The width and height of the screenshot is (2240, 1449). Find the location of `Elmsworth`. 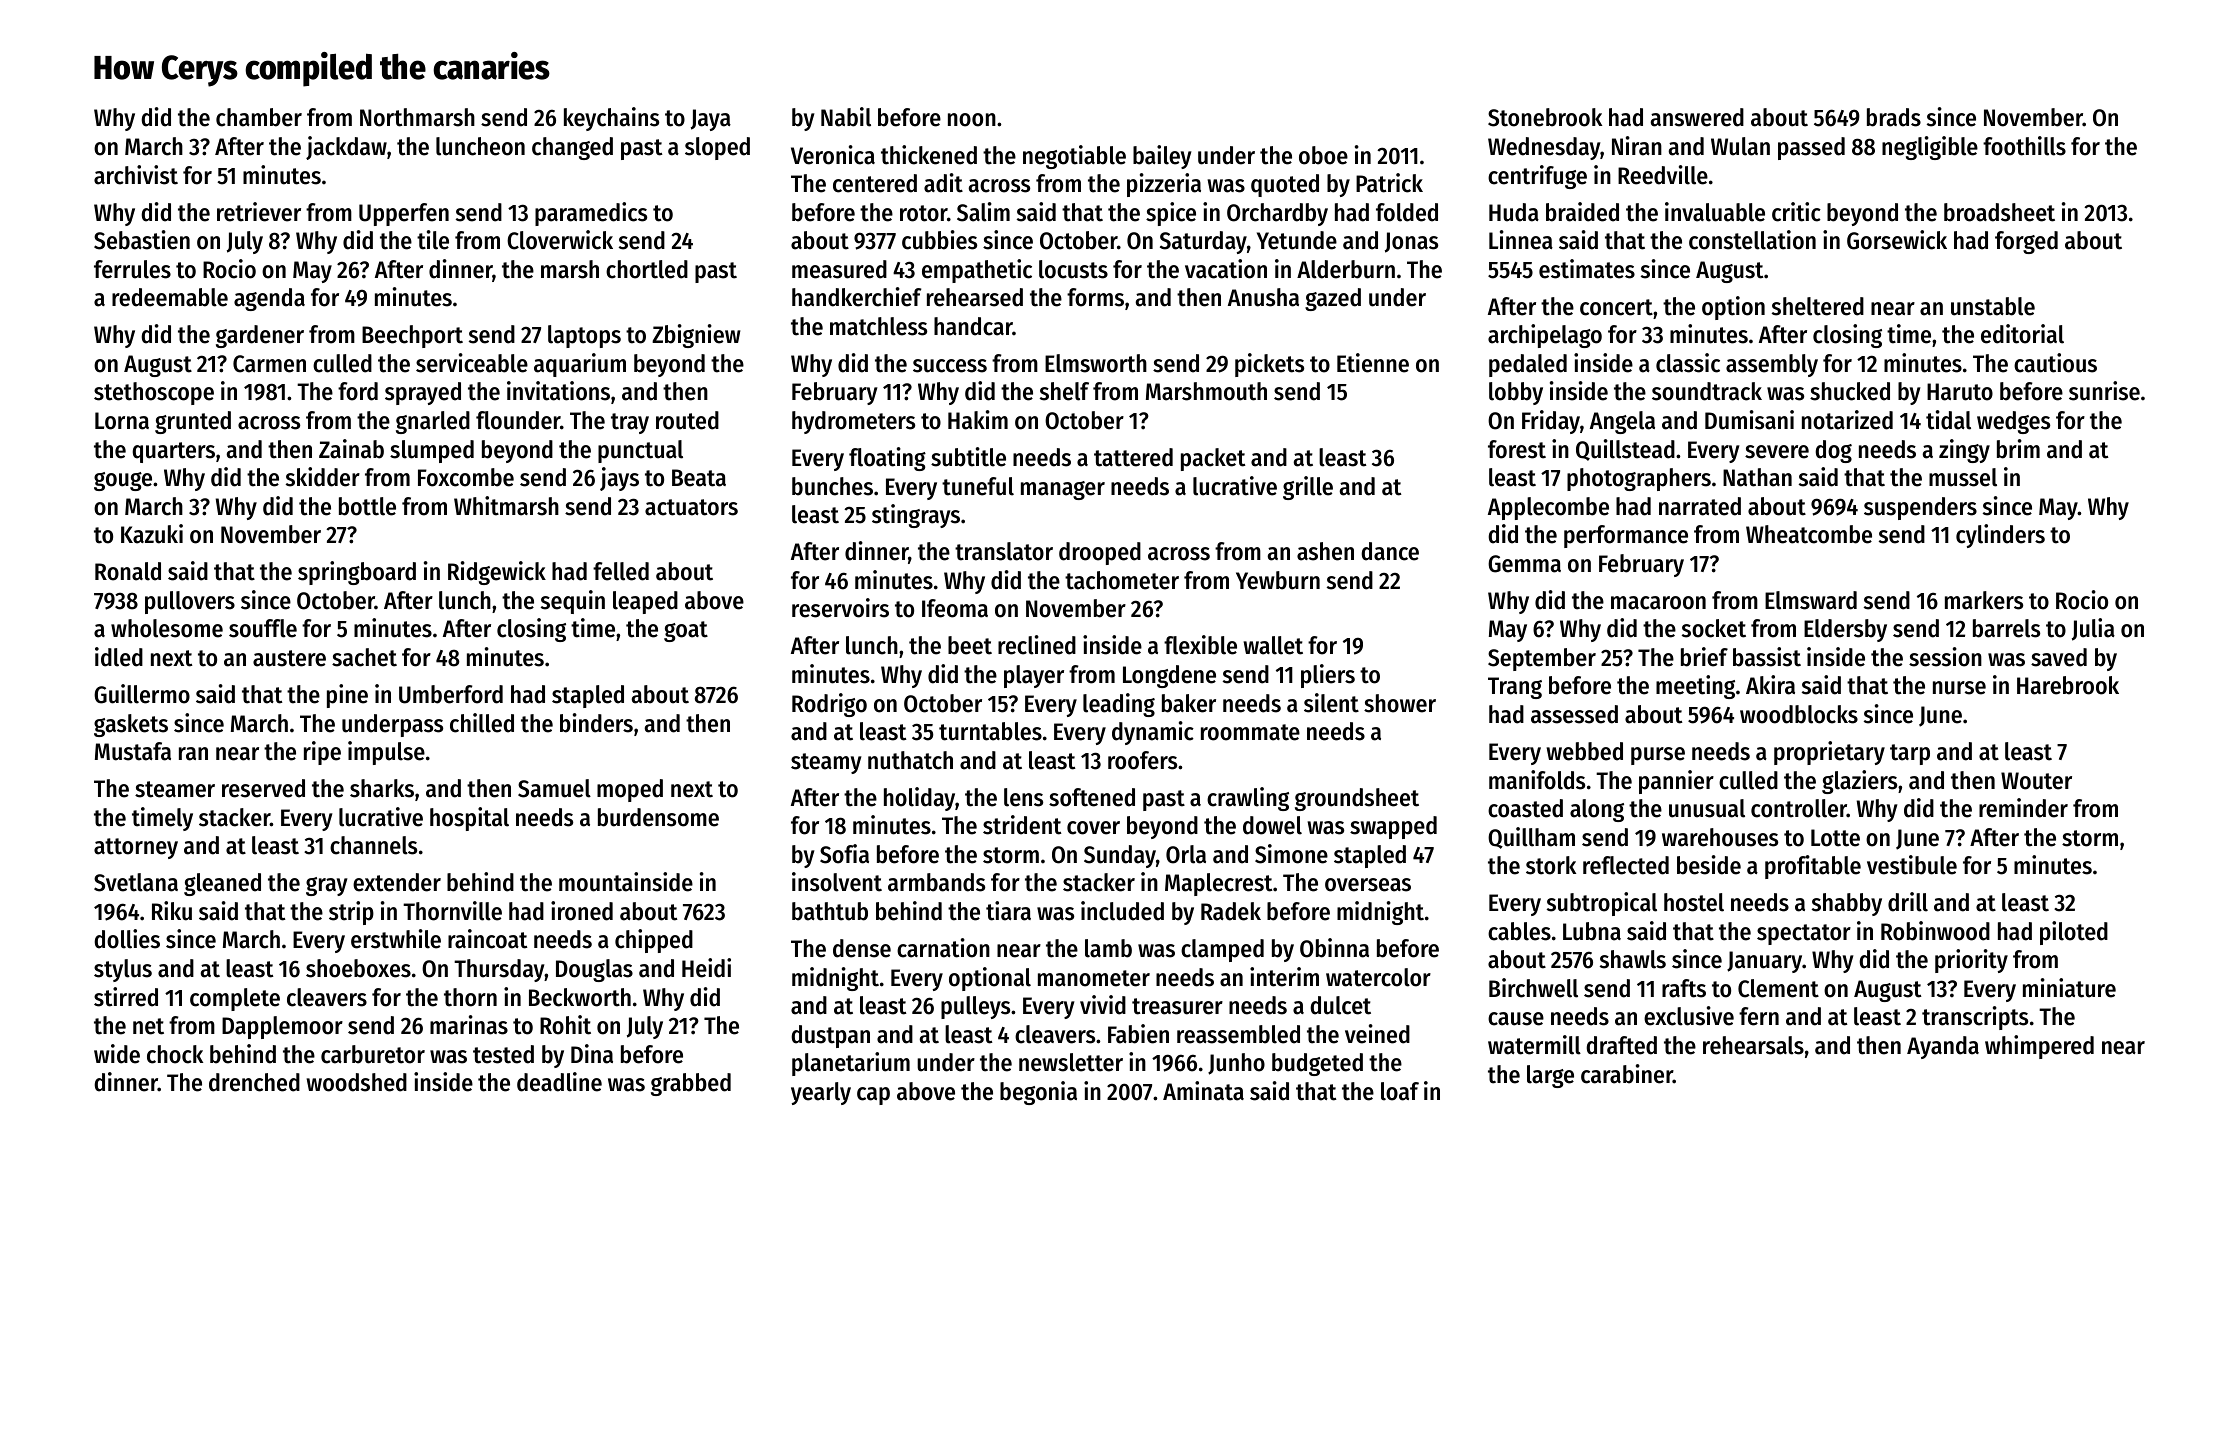

Elmsworth is located at coordinates (1096, 363).
